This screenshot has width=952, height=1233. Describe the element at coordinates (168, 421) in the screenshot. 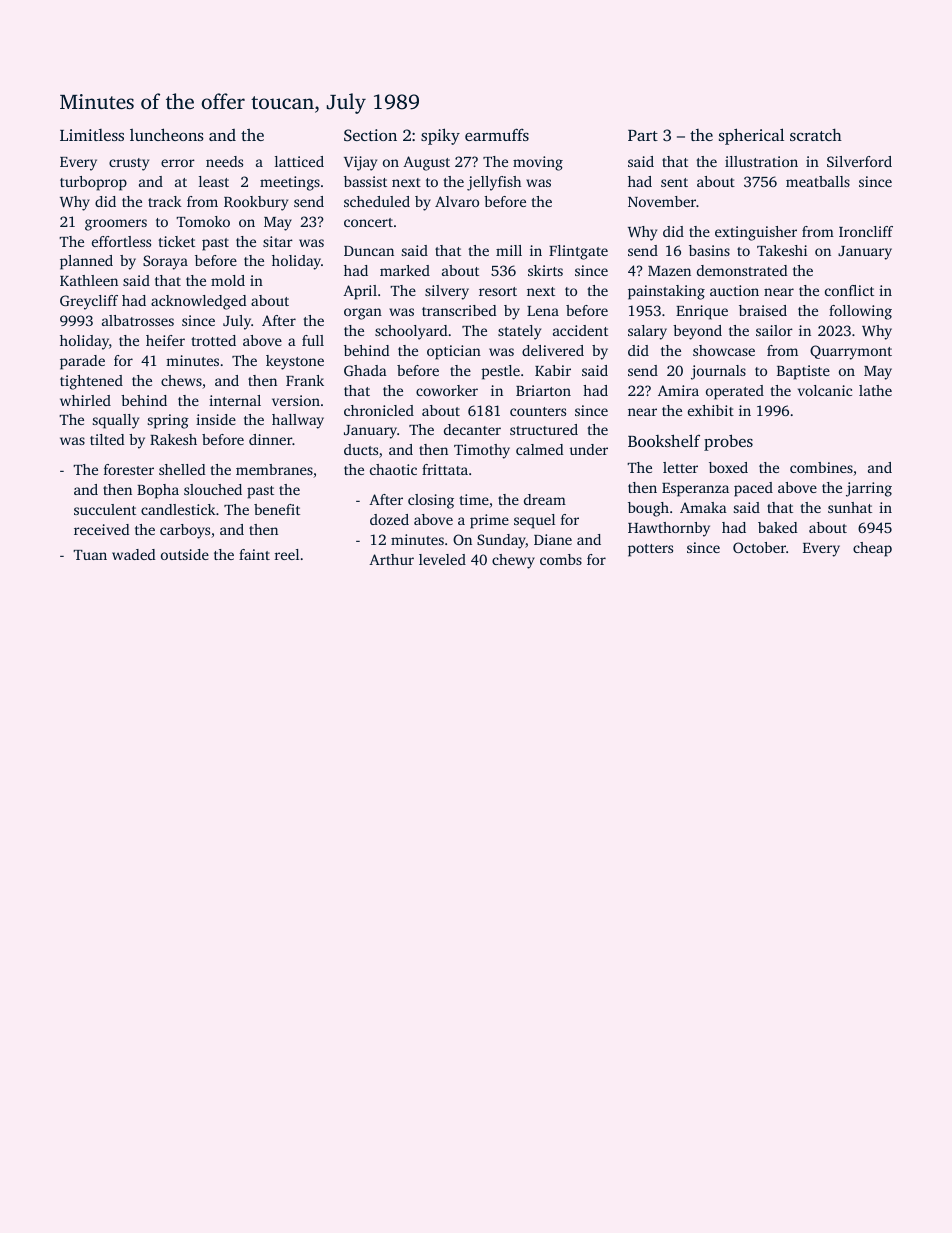

I see `spring` at that location.
